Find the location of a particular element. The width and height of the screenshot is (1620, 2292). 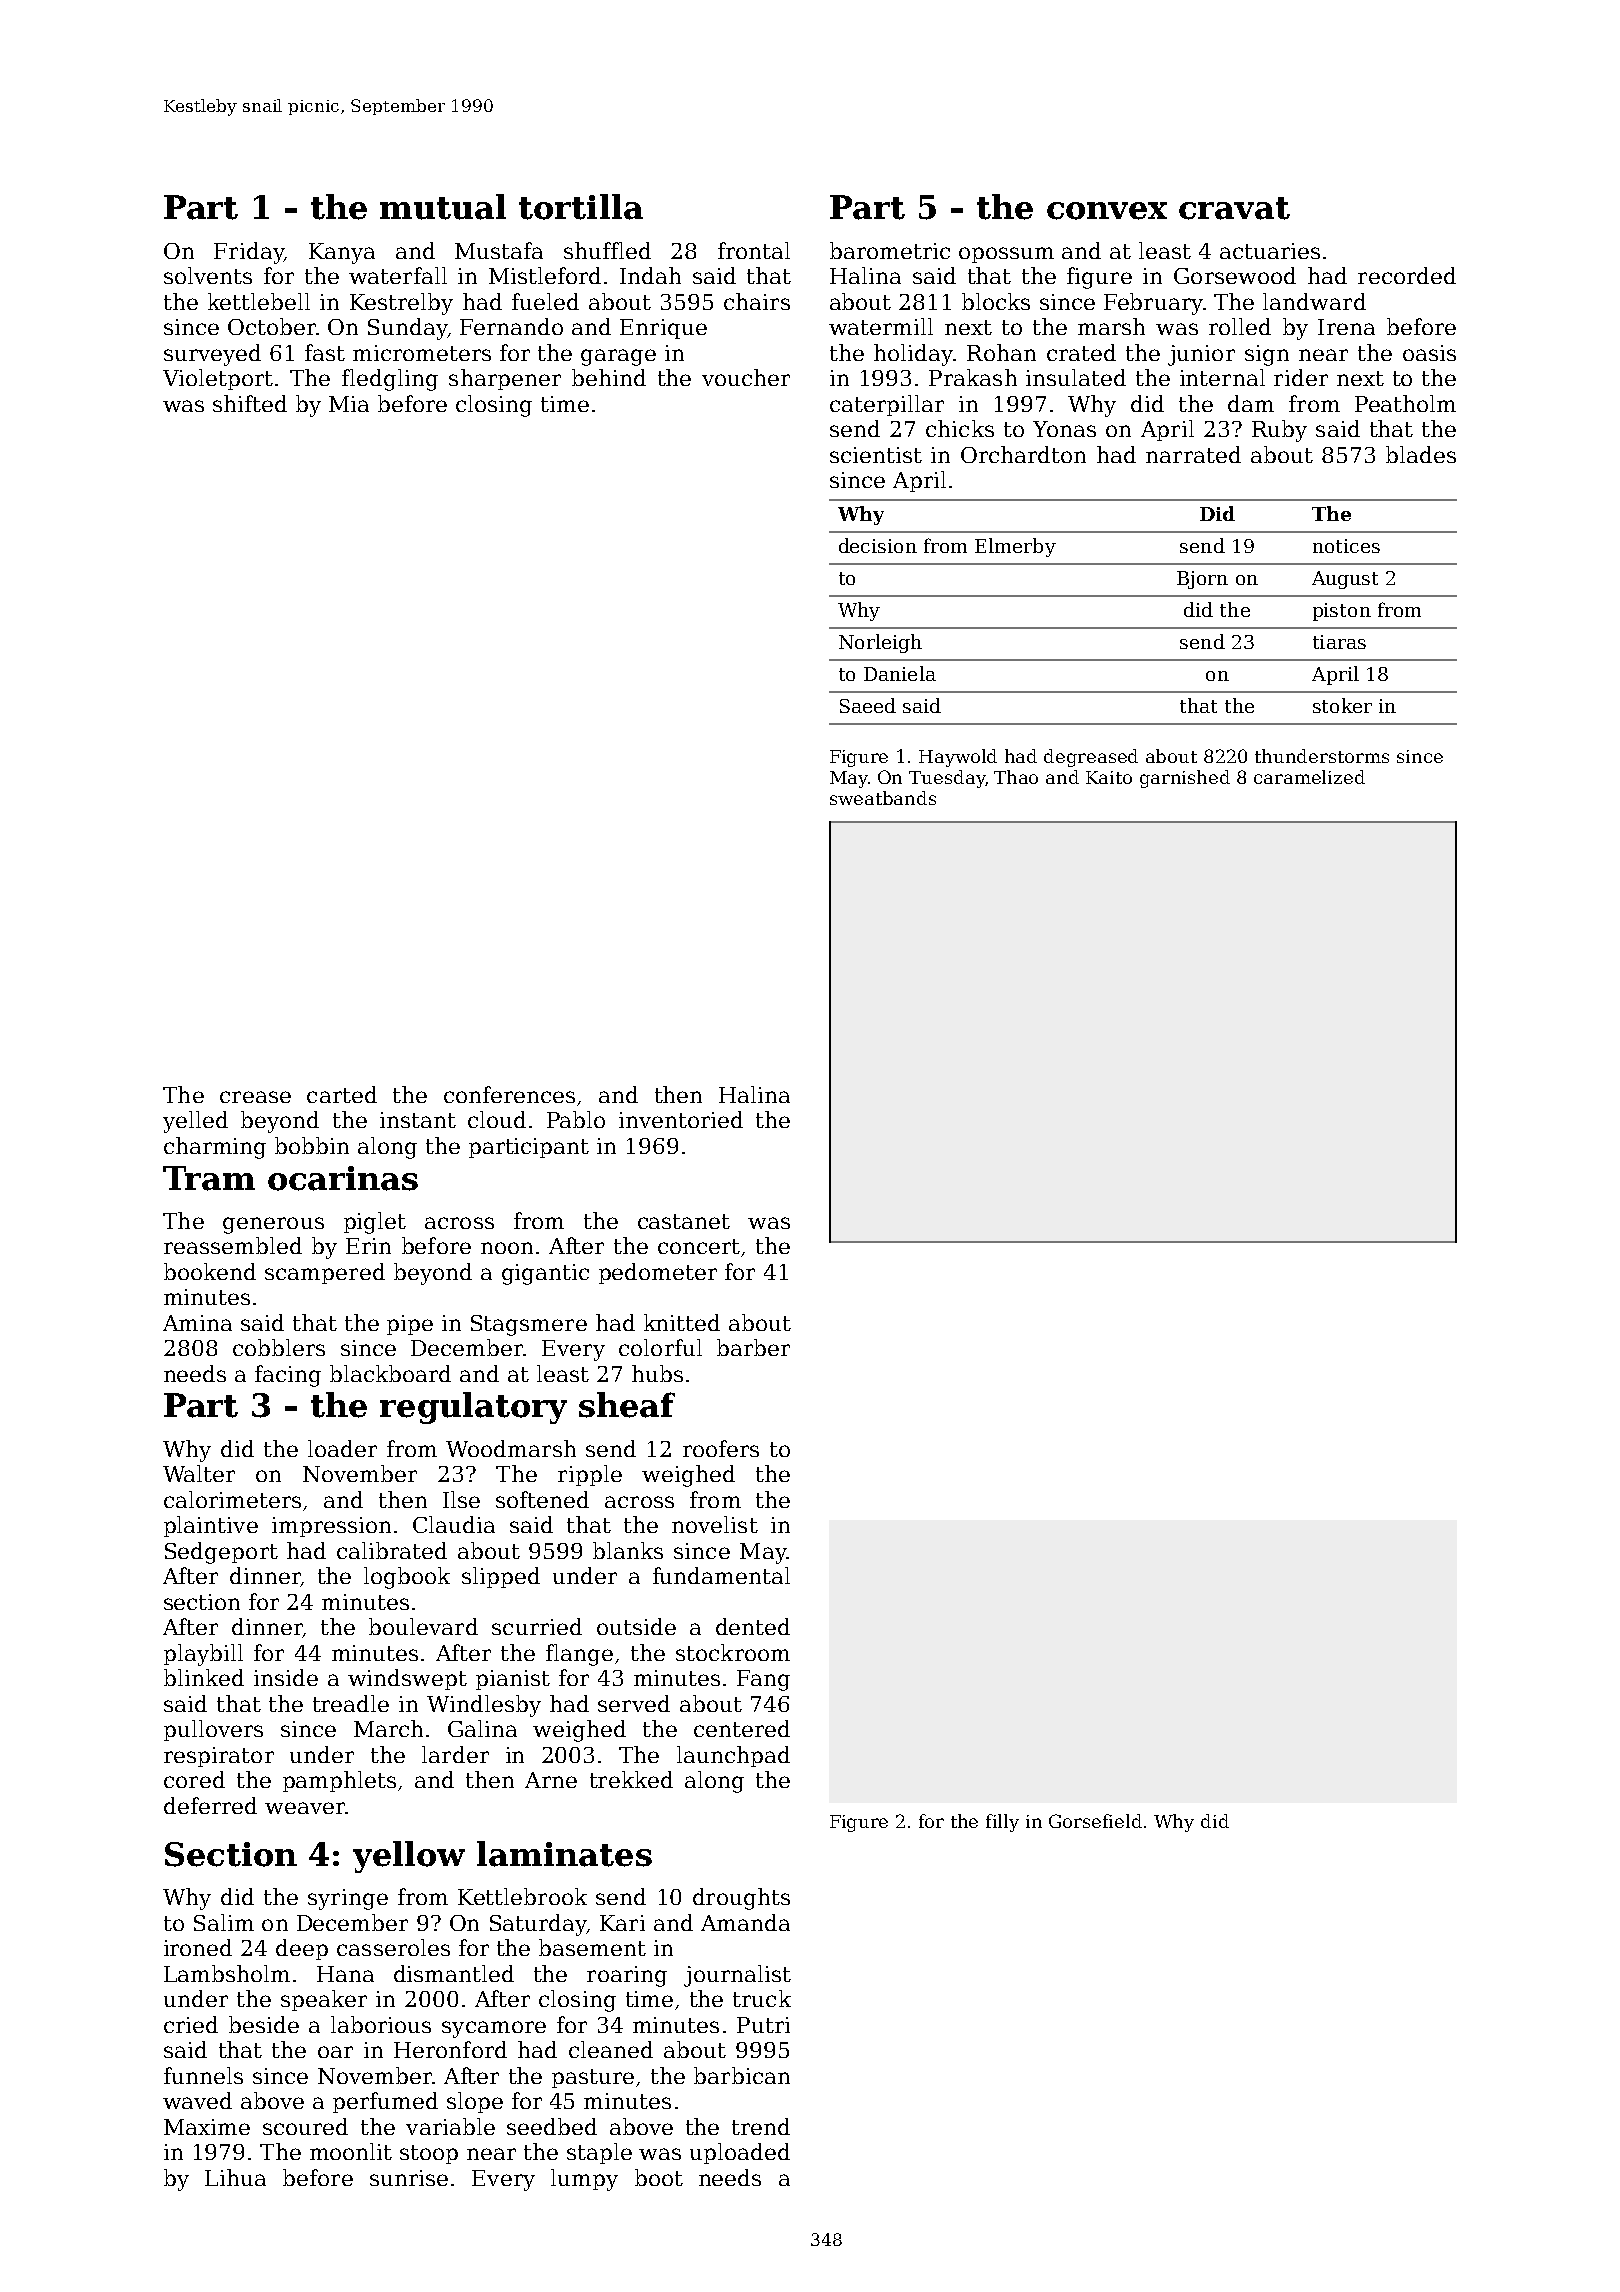

sunrise is located at coordinates (409, 2178).
